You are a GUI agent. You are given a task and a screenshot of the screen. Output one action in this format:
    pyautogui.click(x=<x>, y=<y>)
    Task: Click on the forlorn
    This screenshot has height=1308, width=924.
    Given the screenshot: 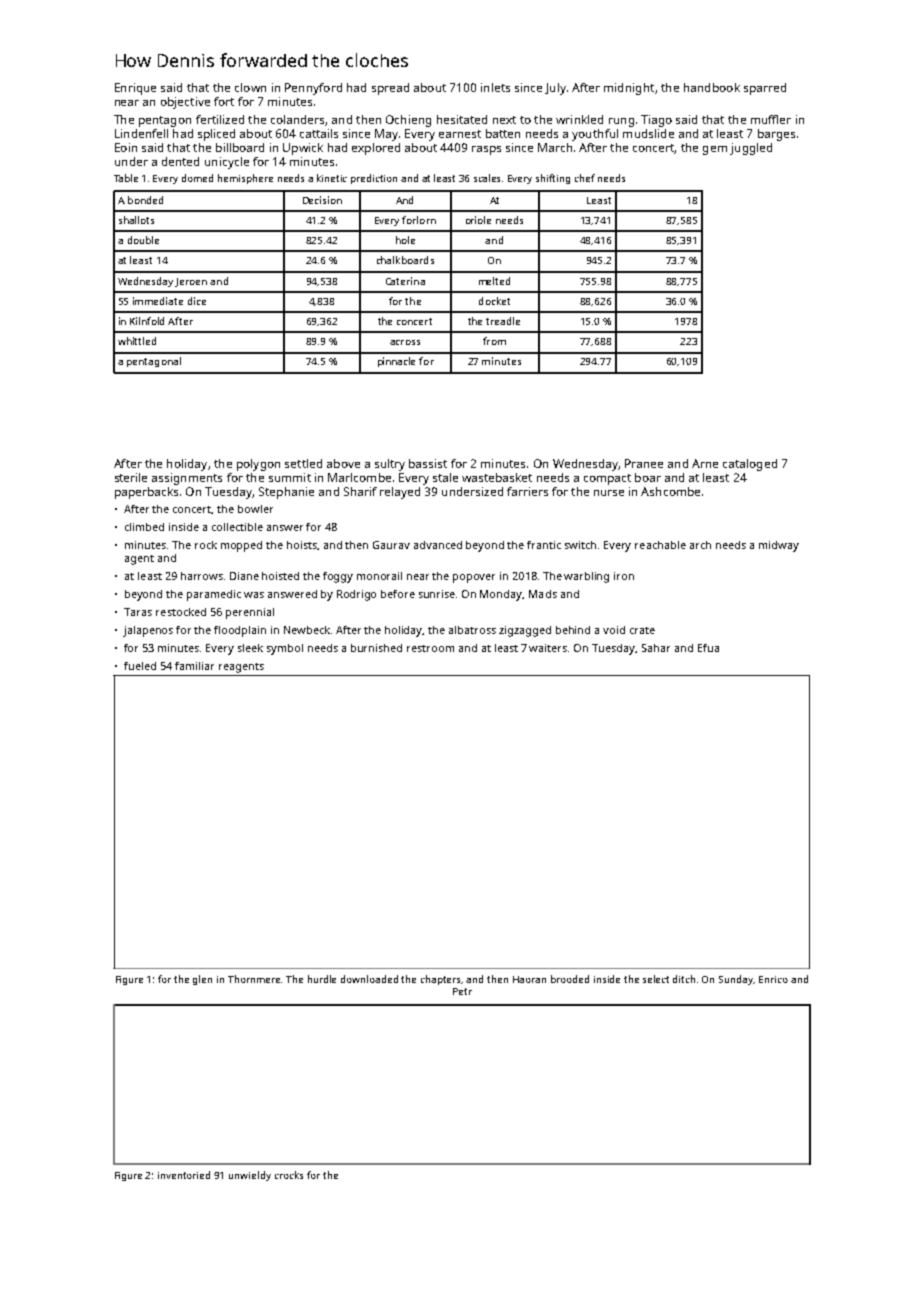 What is the action you would take?
    pyautogui.click(x=419, y=220)
